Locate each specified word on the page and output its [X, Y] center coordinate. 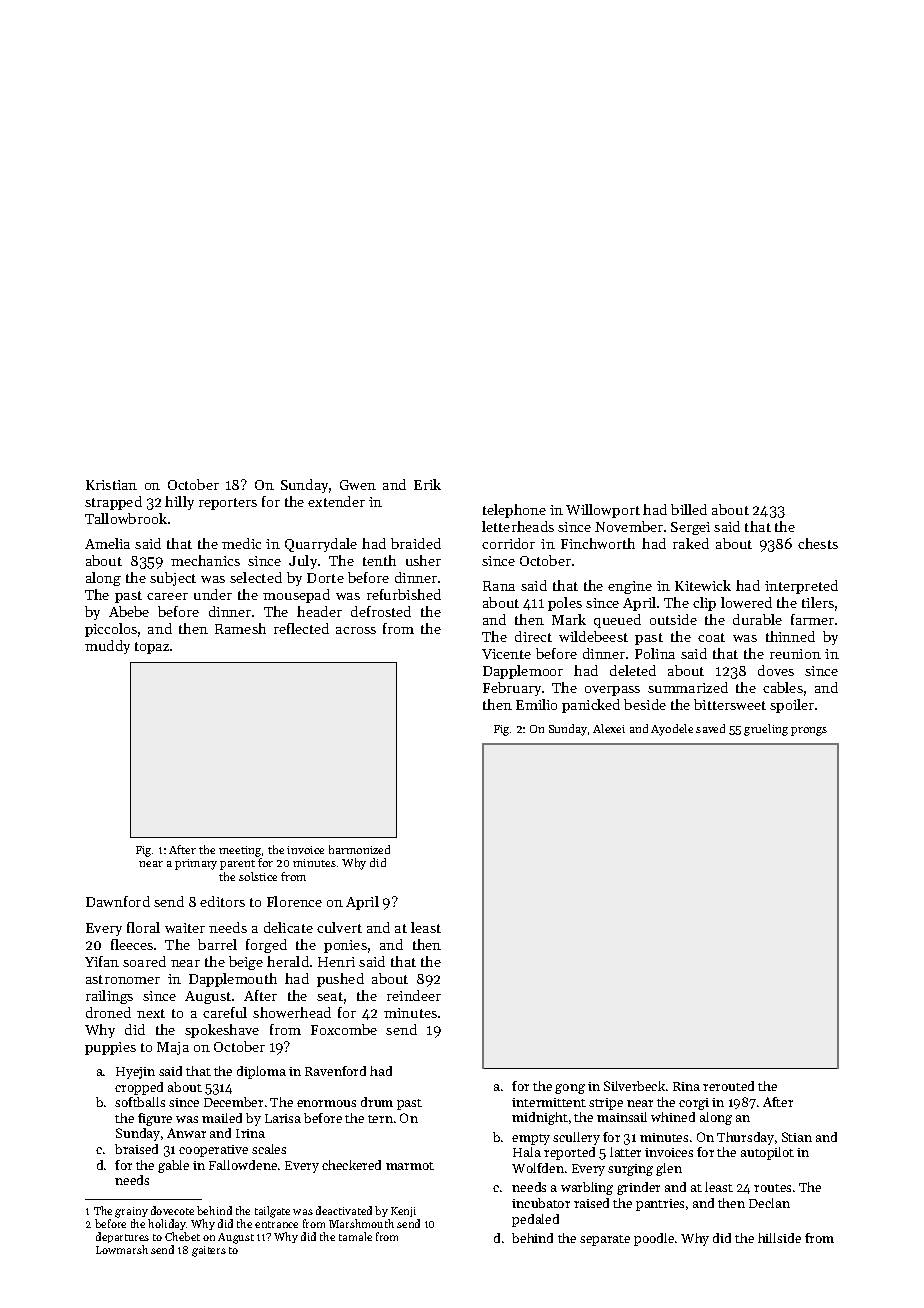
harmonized [359, 849]
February [512, 689]
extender [336, 501]
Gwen [358, 485]
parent [237, 865]
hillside [779, 1238]
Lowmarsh [122, 1249]
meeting [240, 851]
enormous [326, 1103]
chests [818, 543]
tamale [355, 1236]
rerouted [728, 1086]
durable [757, 619]
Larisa [283, 1118]
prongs [809, 731]
